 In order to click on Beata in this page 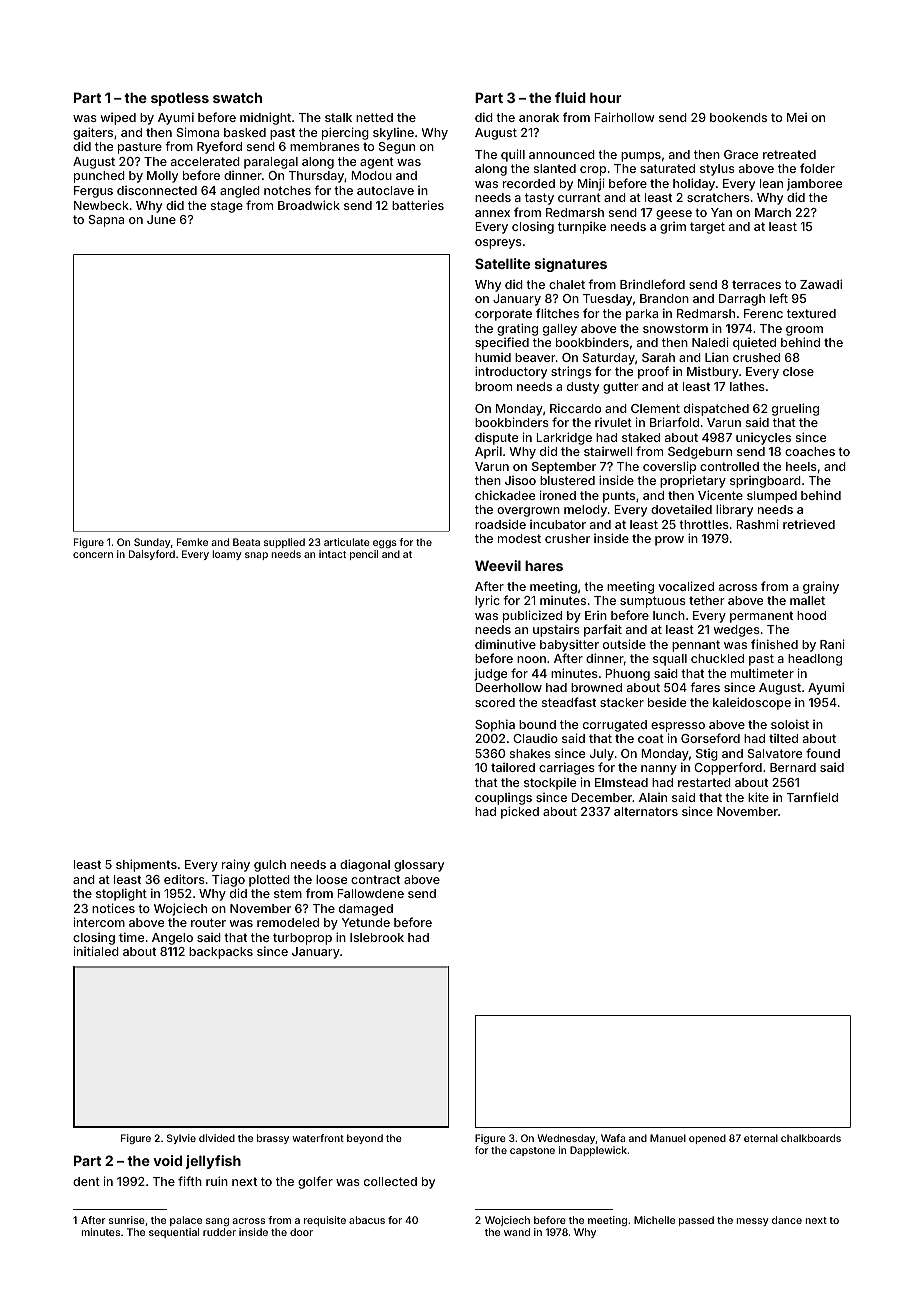, I will do `click(246, 542)`.
